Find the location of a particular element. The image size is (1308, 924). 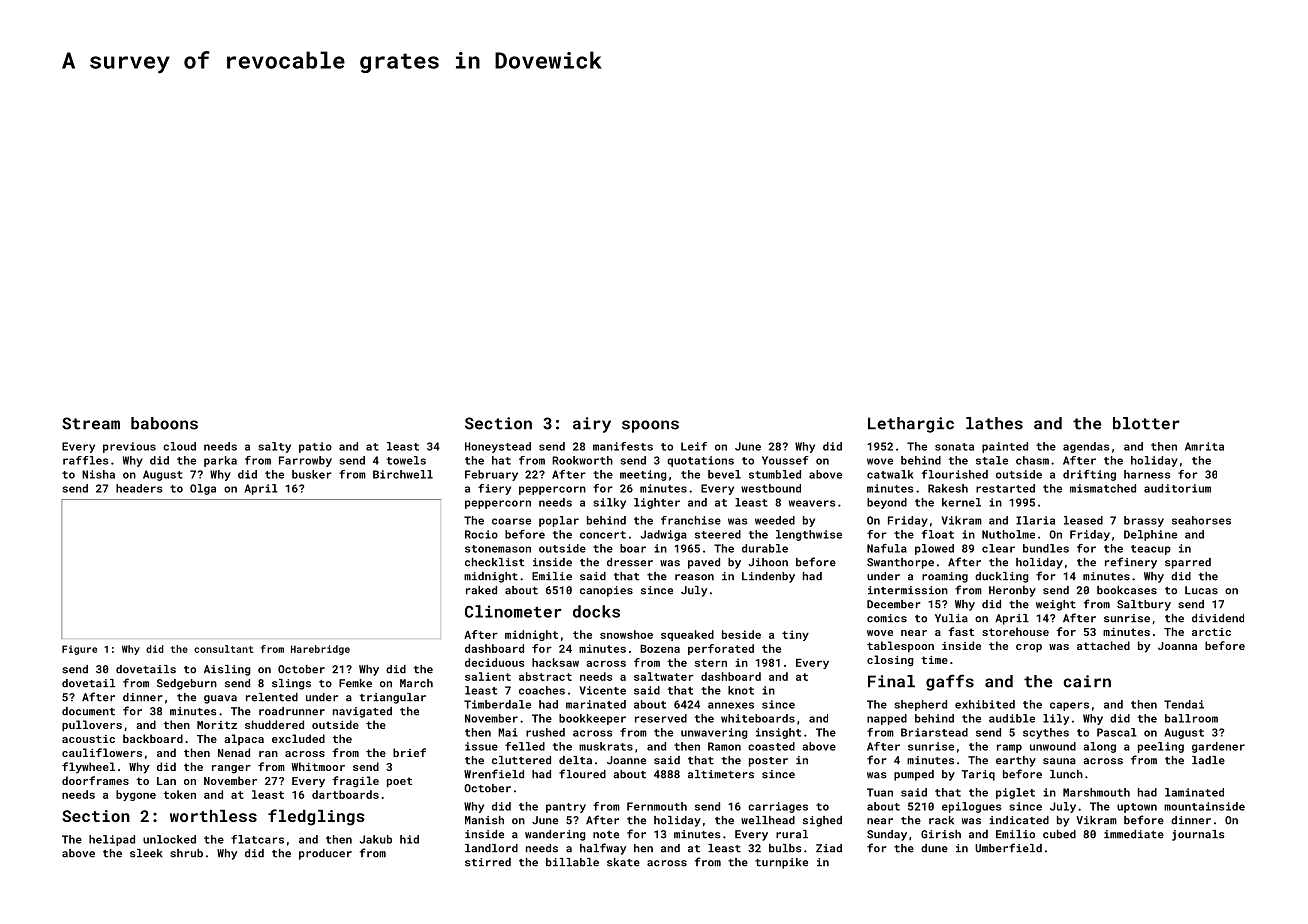

fast is located at coordinates (961, 631).
